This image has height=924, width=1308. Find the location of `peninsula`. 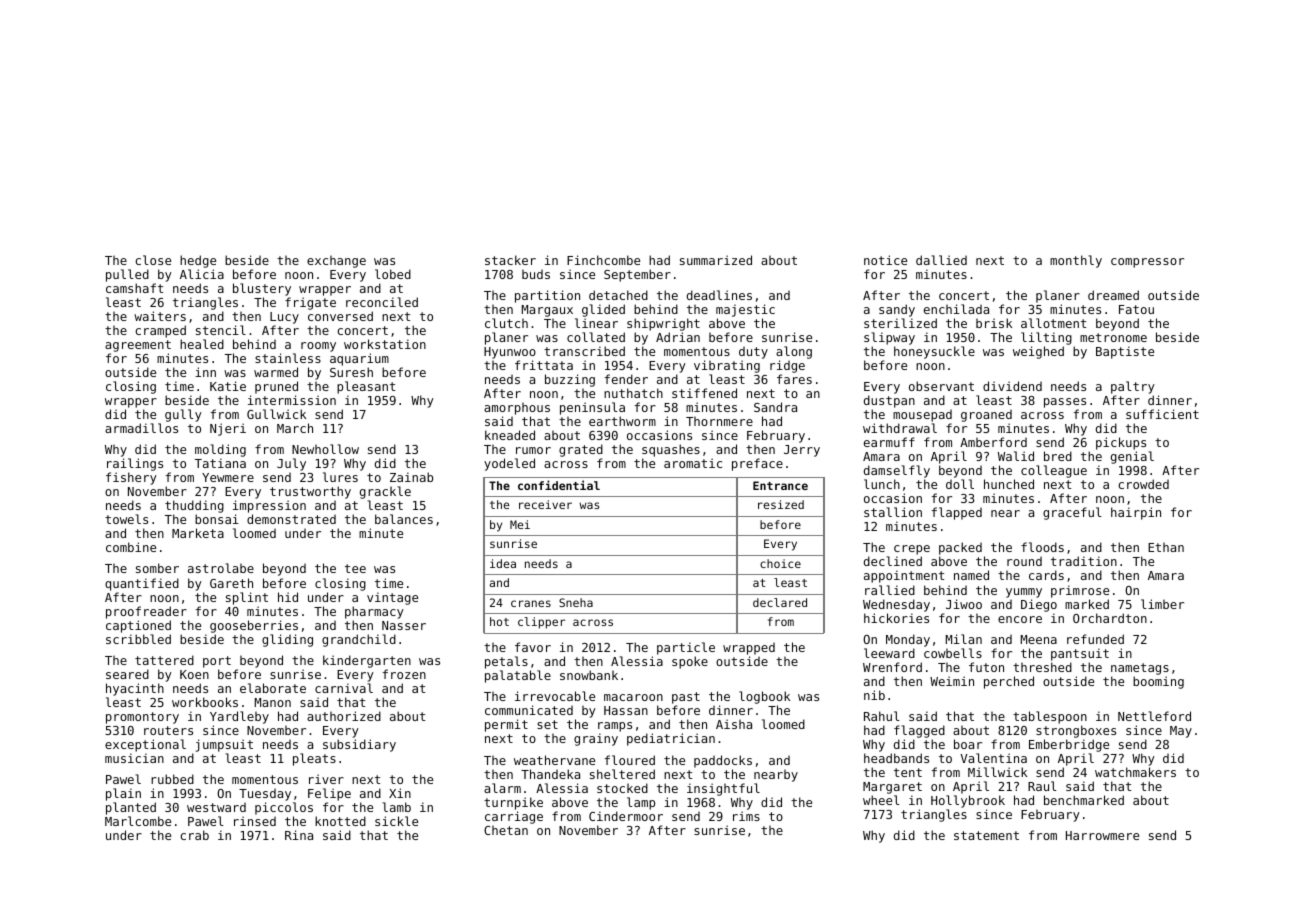

peninsula is located at coordinates (592, 408).
